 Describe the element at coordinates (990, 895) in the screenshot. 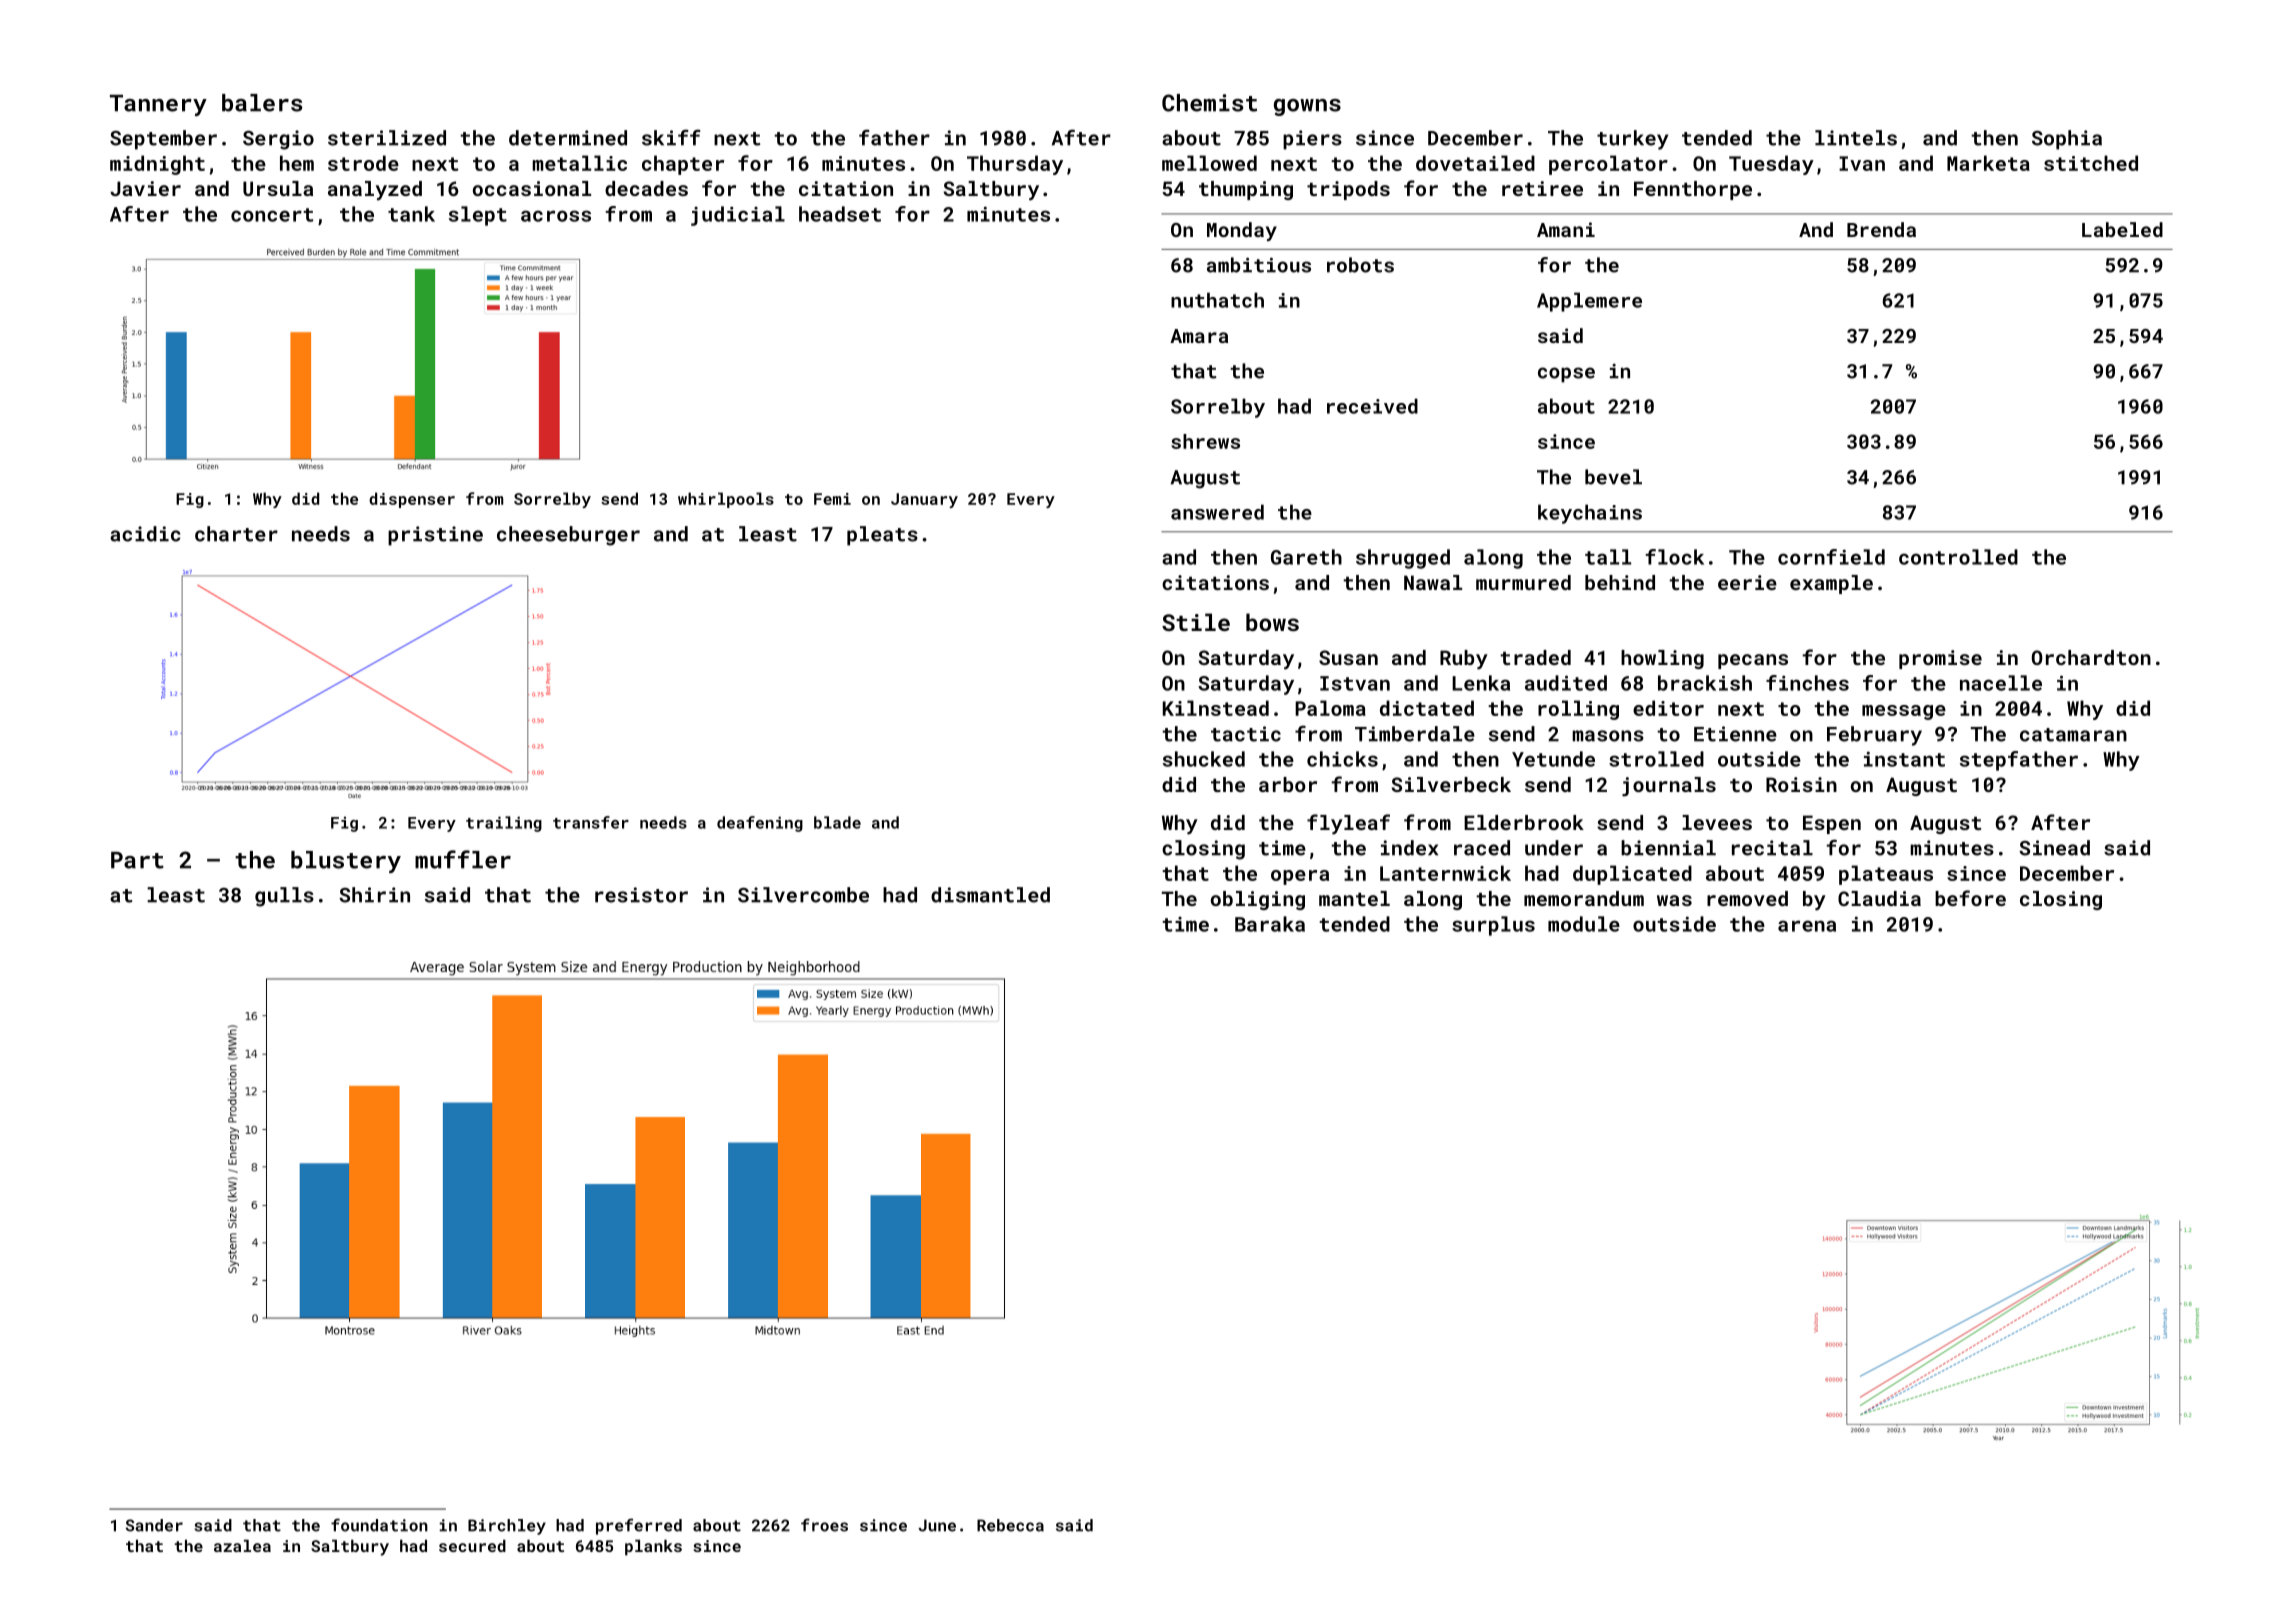

I see `dismantled` at that location.
